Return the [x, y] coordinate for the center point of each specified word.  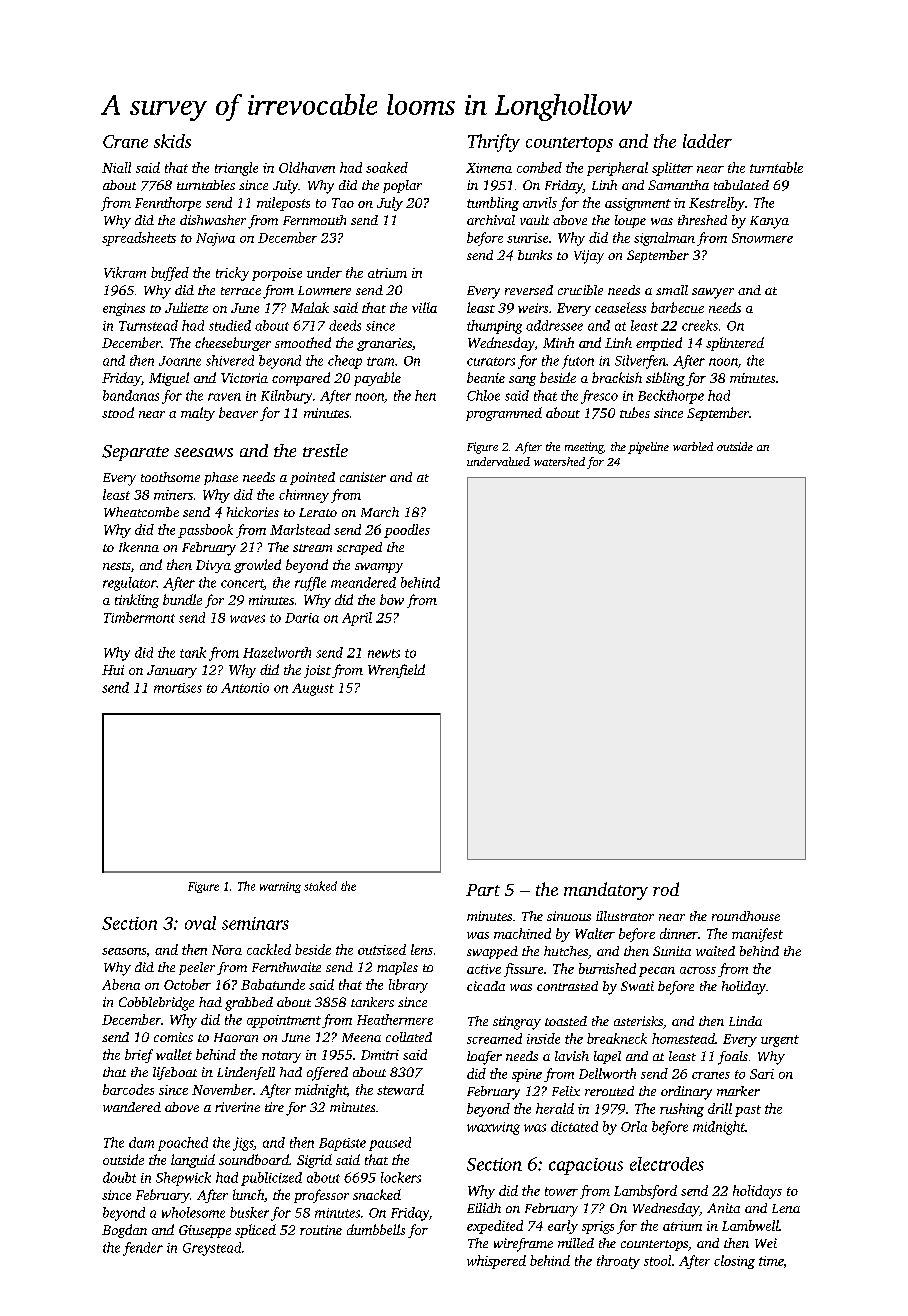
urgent [780, 1041]
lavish [572, 1056]
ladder [707, 141]
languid [193, 1161]
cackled [269, 949]
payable [377, 379]
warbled [693, 446]
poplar [402, 186]
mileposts [283, 204]
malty [198, 414]
